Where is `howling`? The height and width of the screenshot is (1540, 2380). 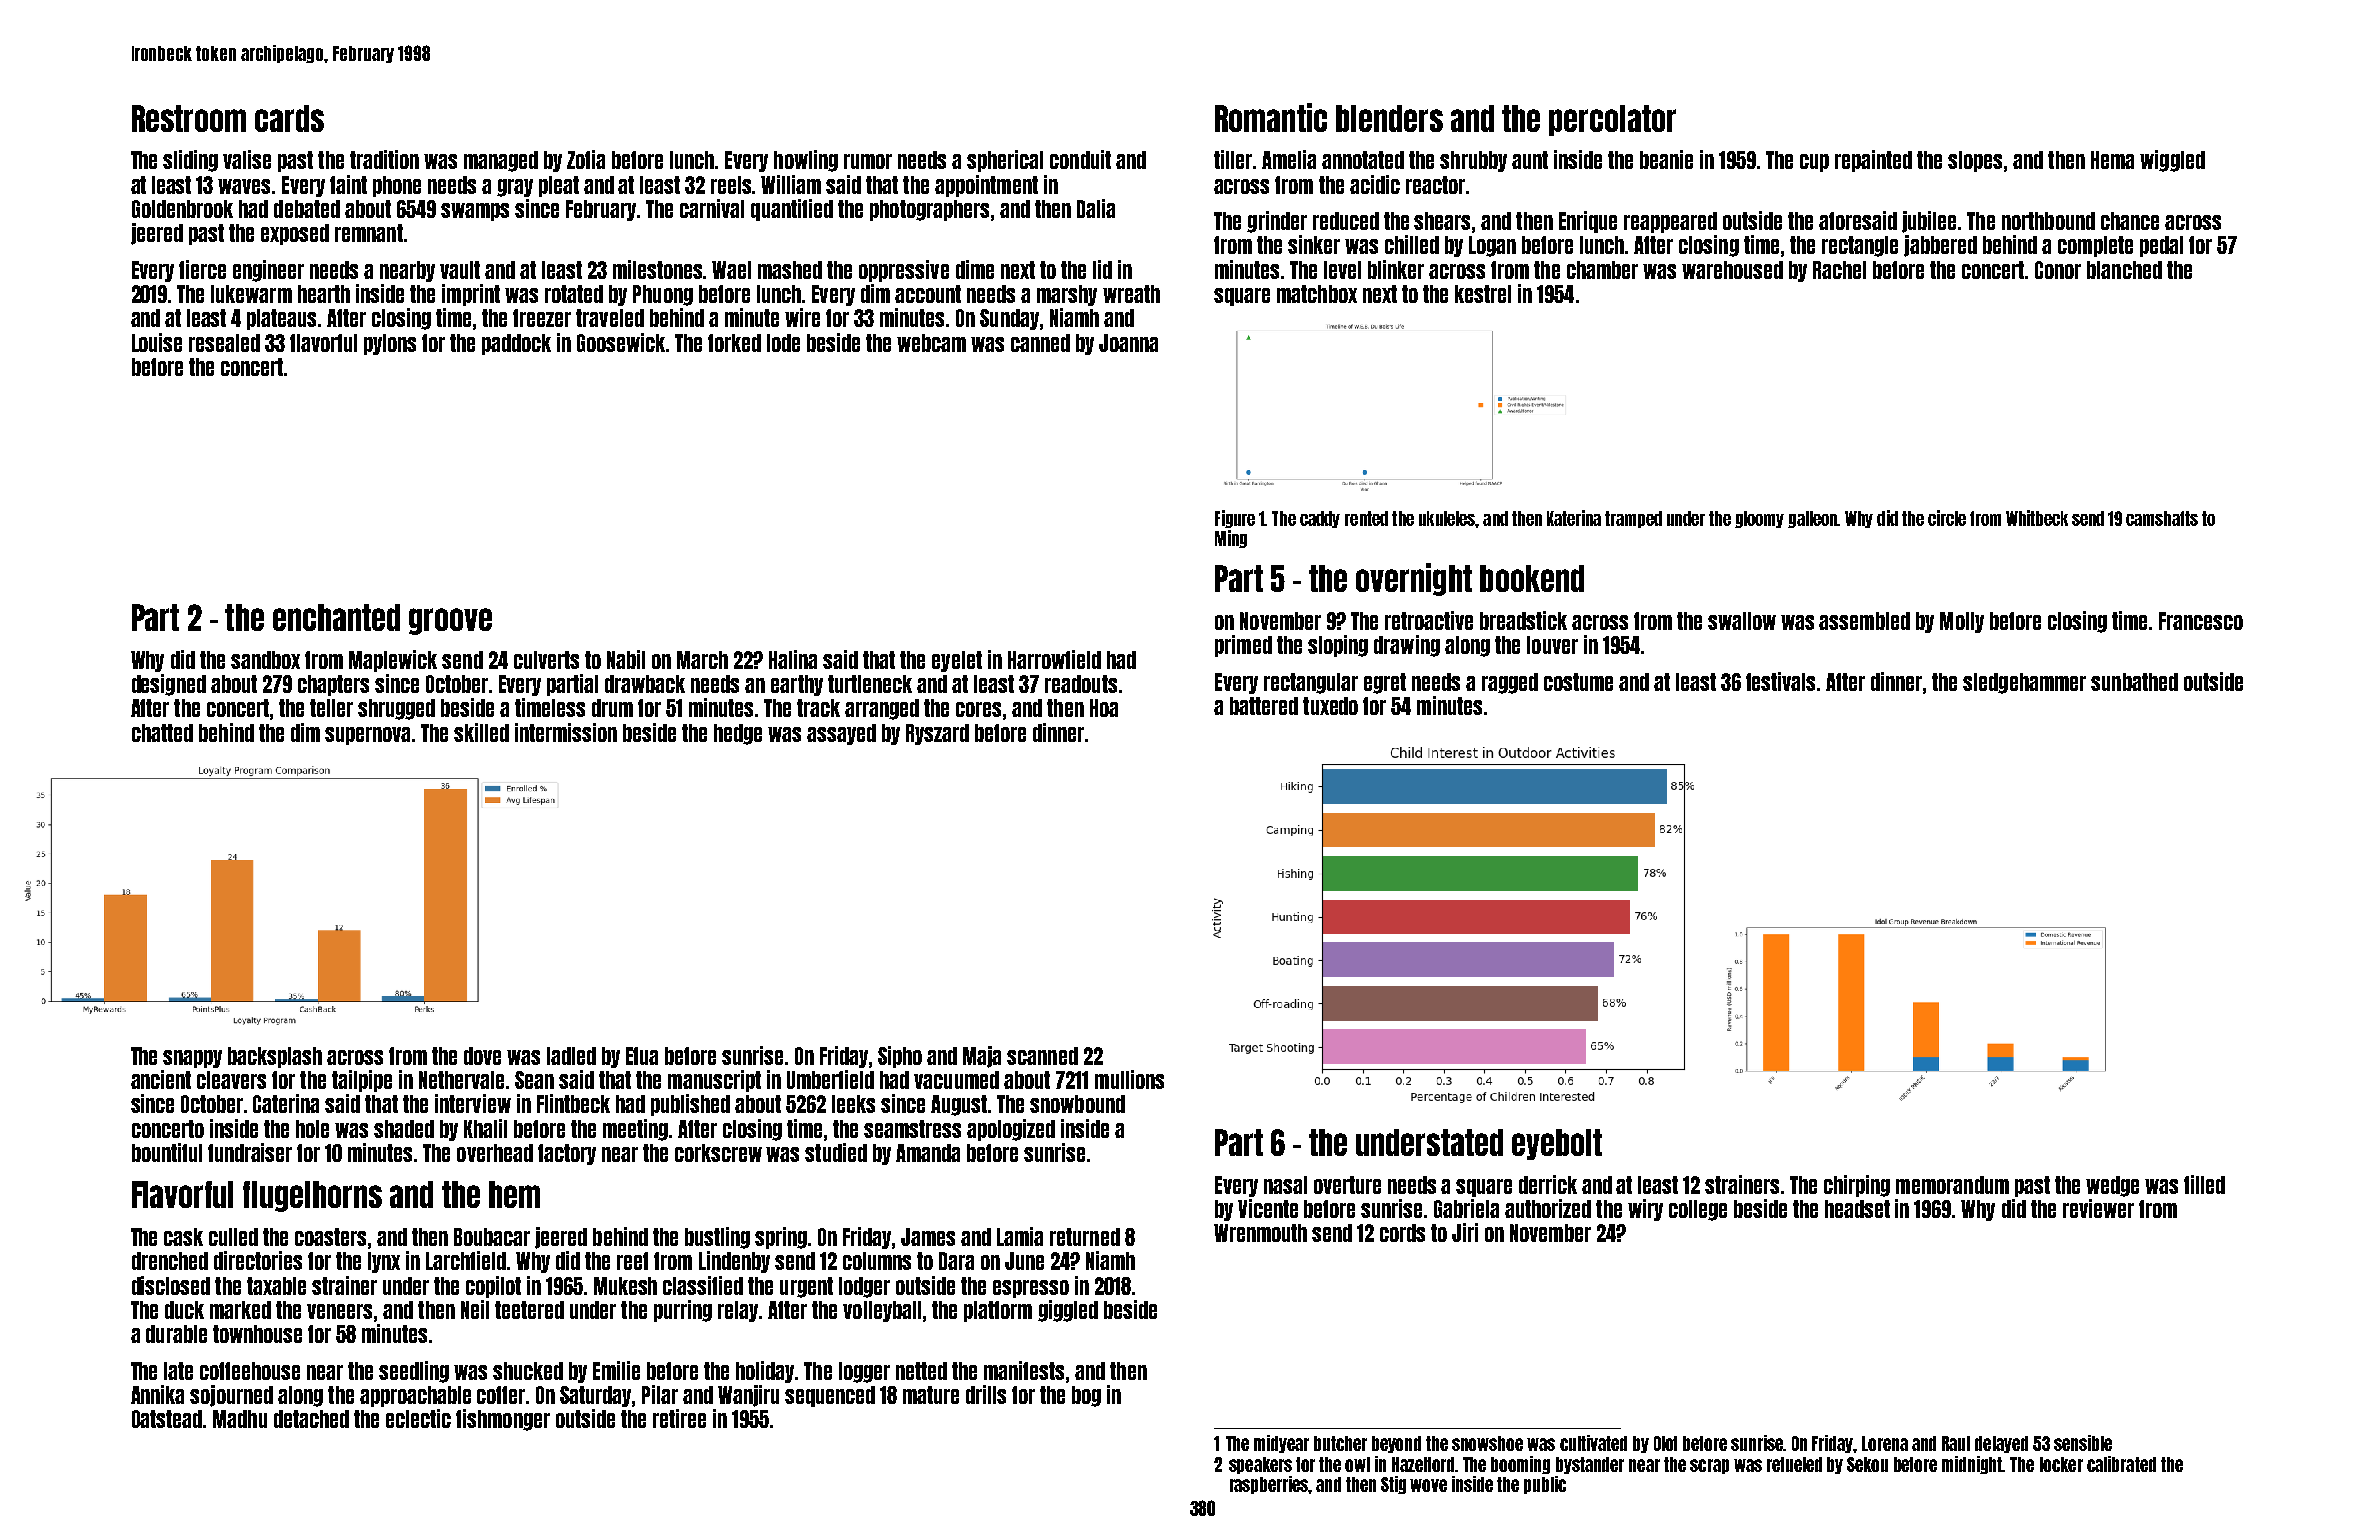 howling is located at coordinates (806, 161).
